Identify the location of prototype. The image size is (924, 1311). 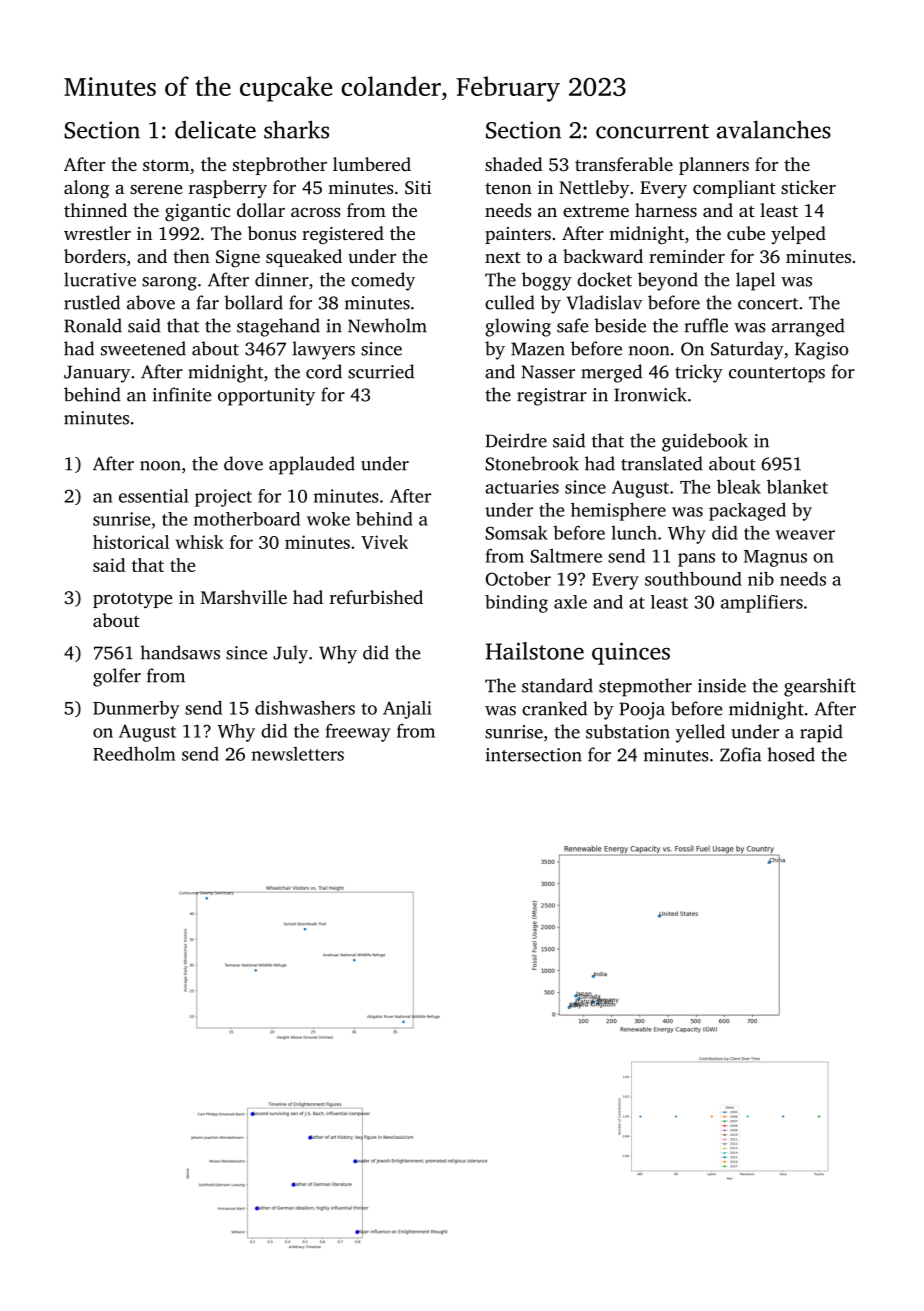
(133, 600).
